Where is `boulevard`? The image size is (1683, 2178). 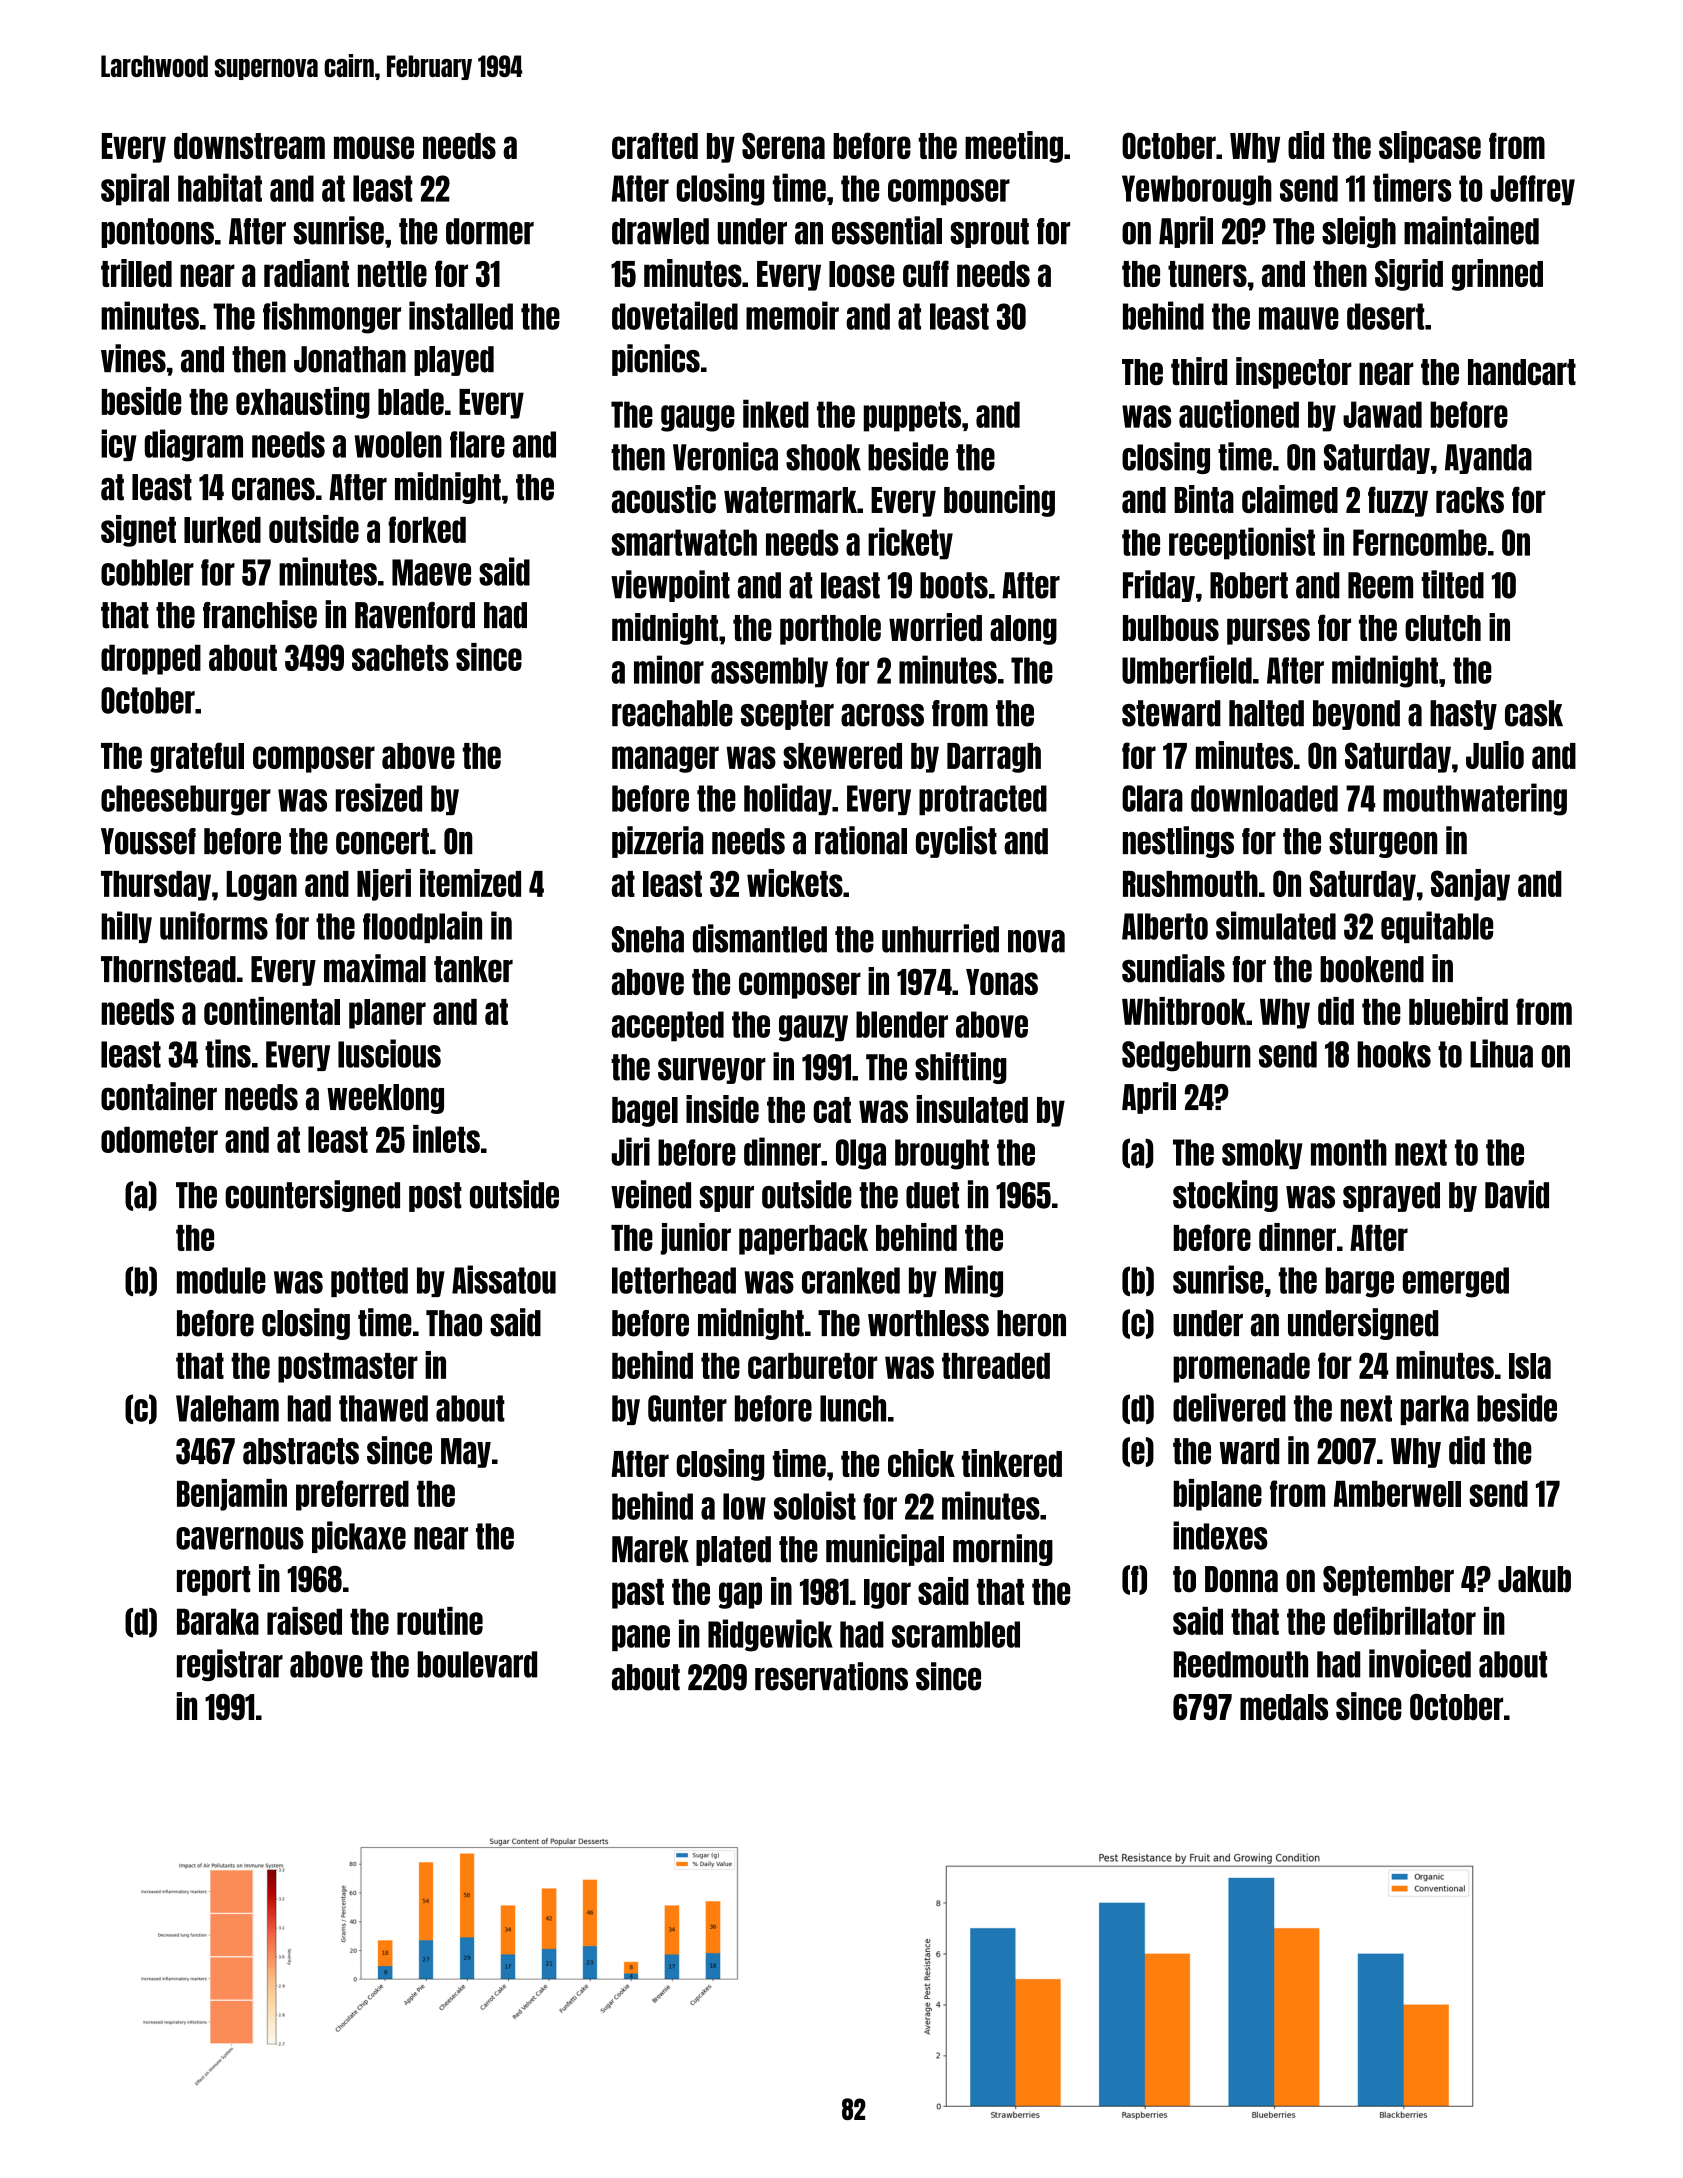
boulevard is located at coordinates (477, 1664).
